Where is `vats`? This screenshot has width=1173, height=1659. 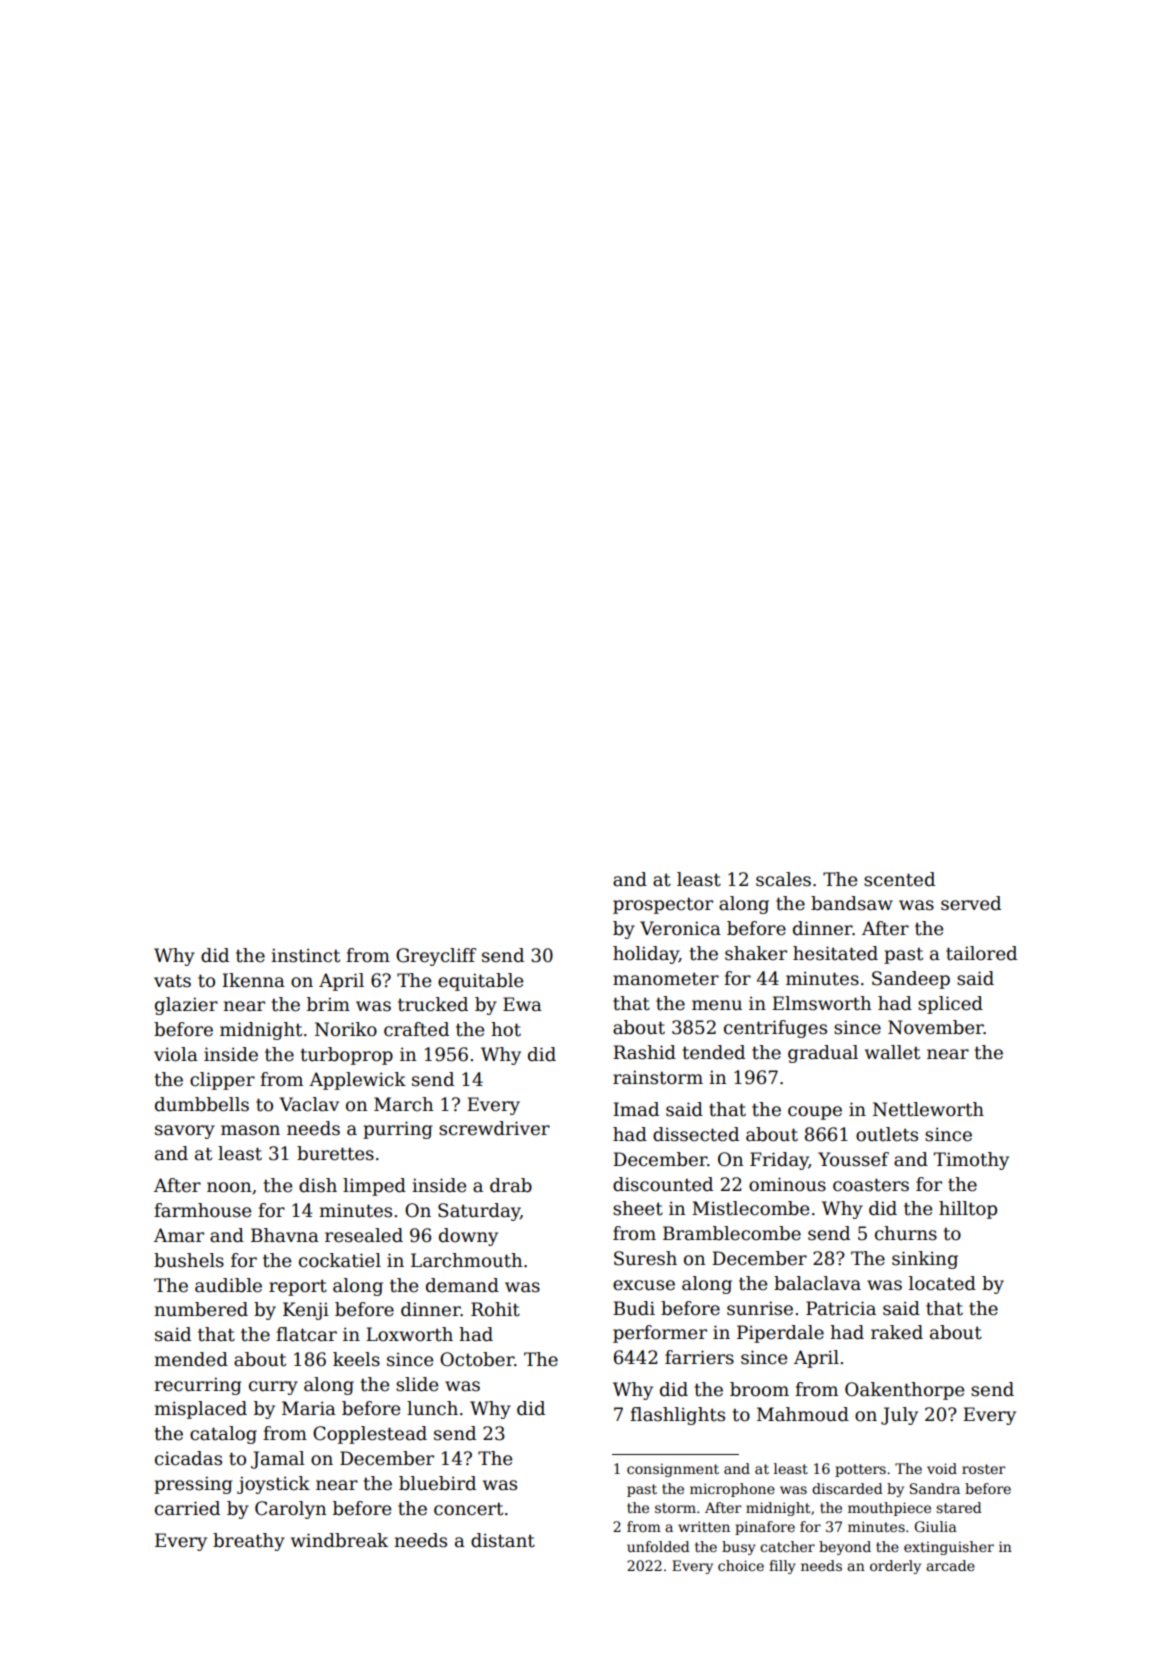
vats is located at coordinates (172, 981).
